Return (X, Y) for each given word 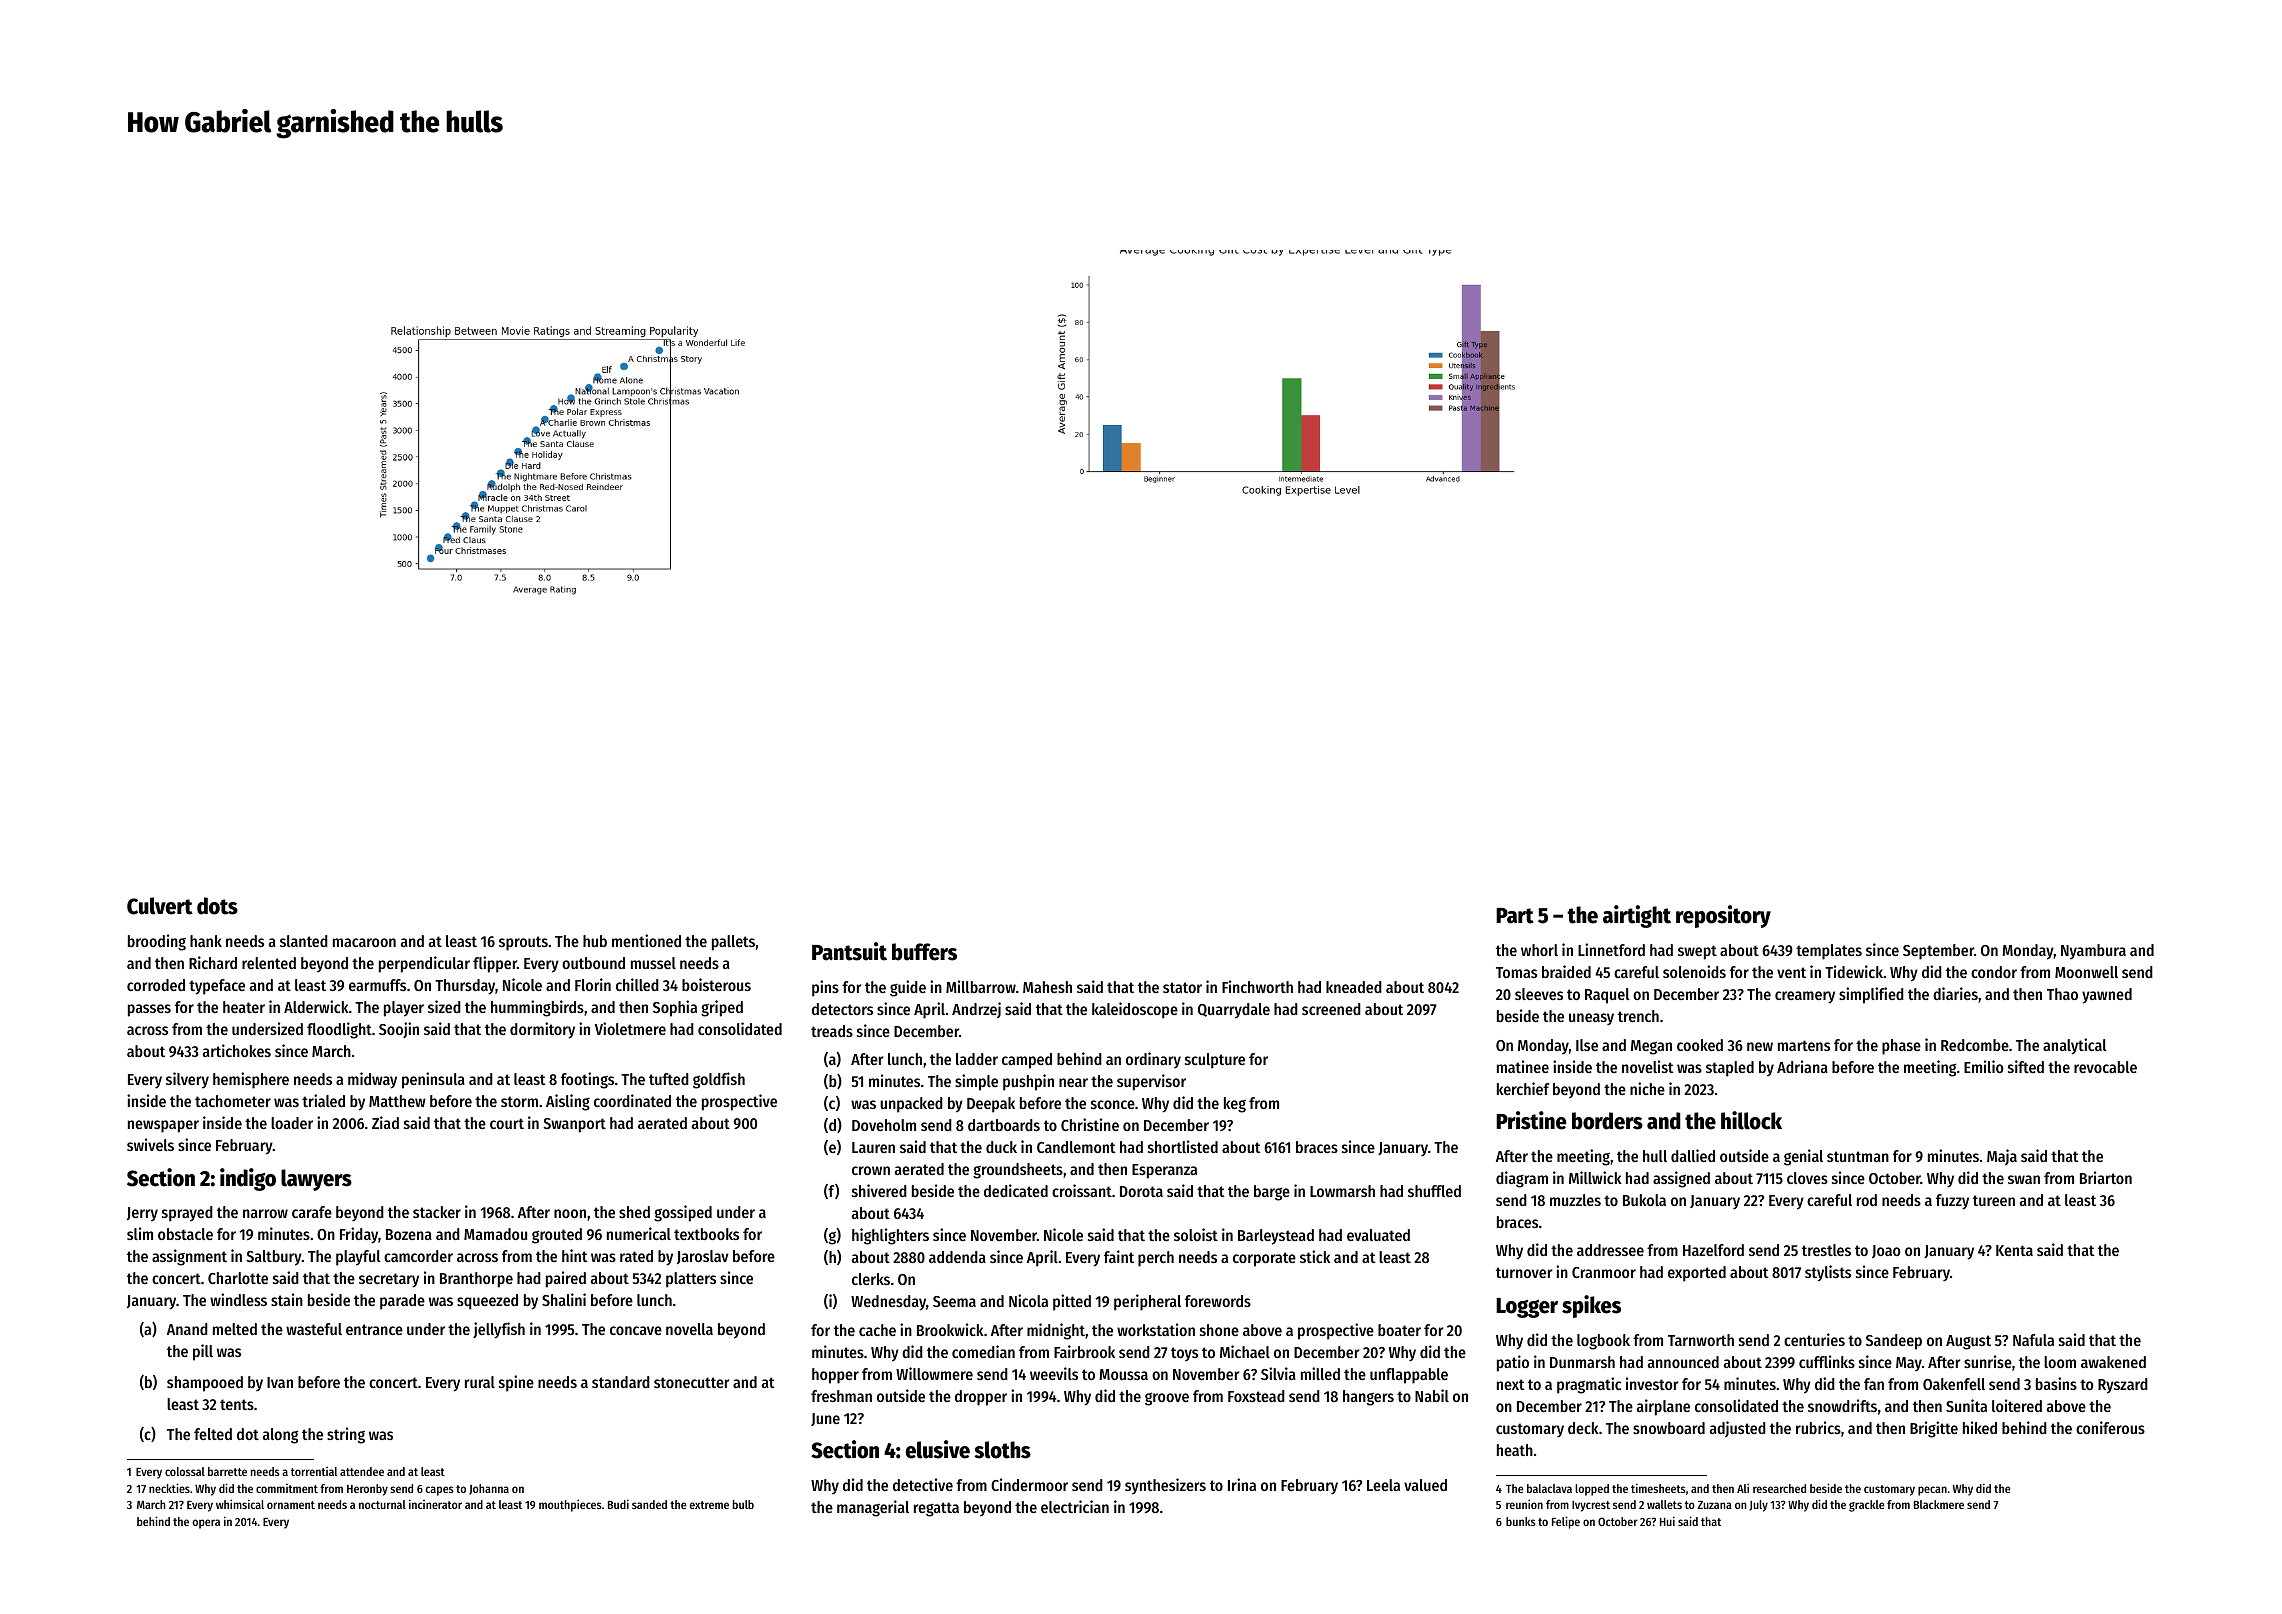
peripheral (1147, 1302)
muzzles (1575, 1200)
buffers (924, 952)
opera (206, 1524)
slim (140, 1233)
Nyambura (2093, 952)
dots (217, 906)
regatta (936, 1509)
